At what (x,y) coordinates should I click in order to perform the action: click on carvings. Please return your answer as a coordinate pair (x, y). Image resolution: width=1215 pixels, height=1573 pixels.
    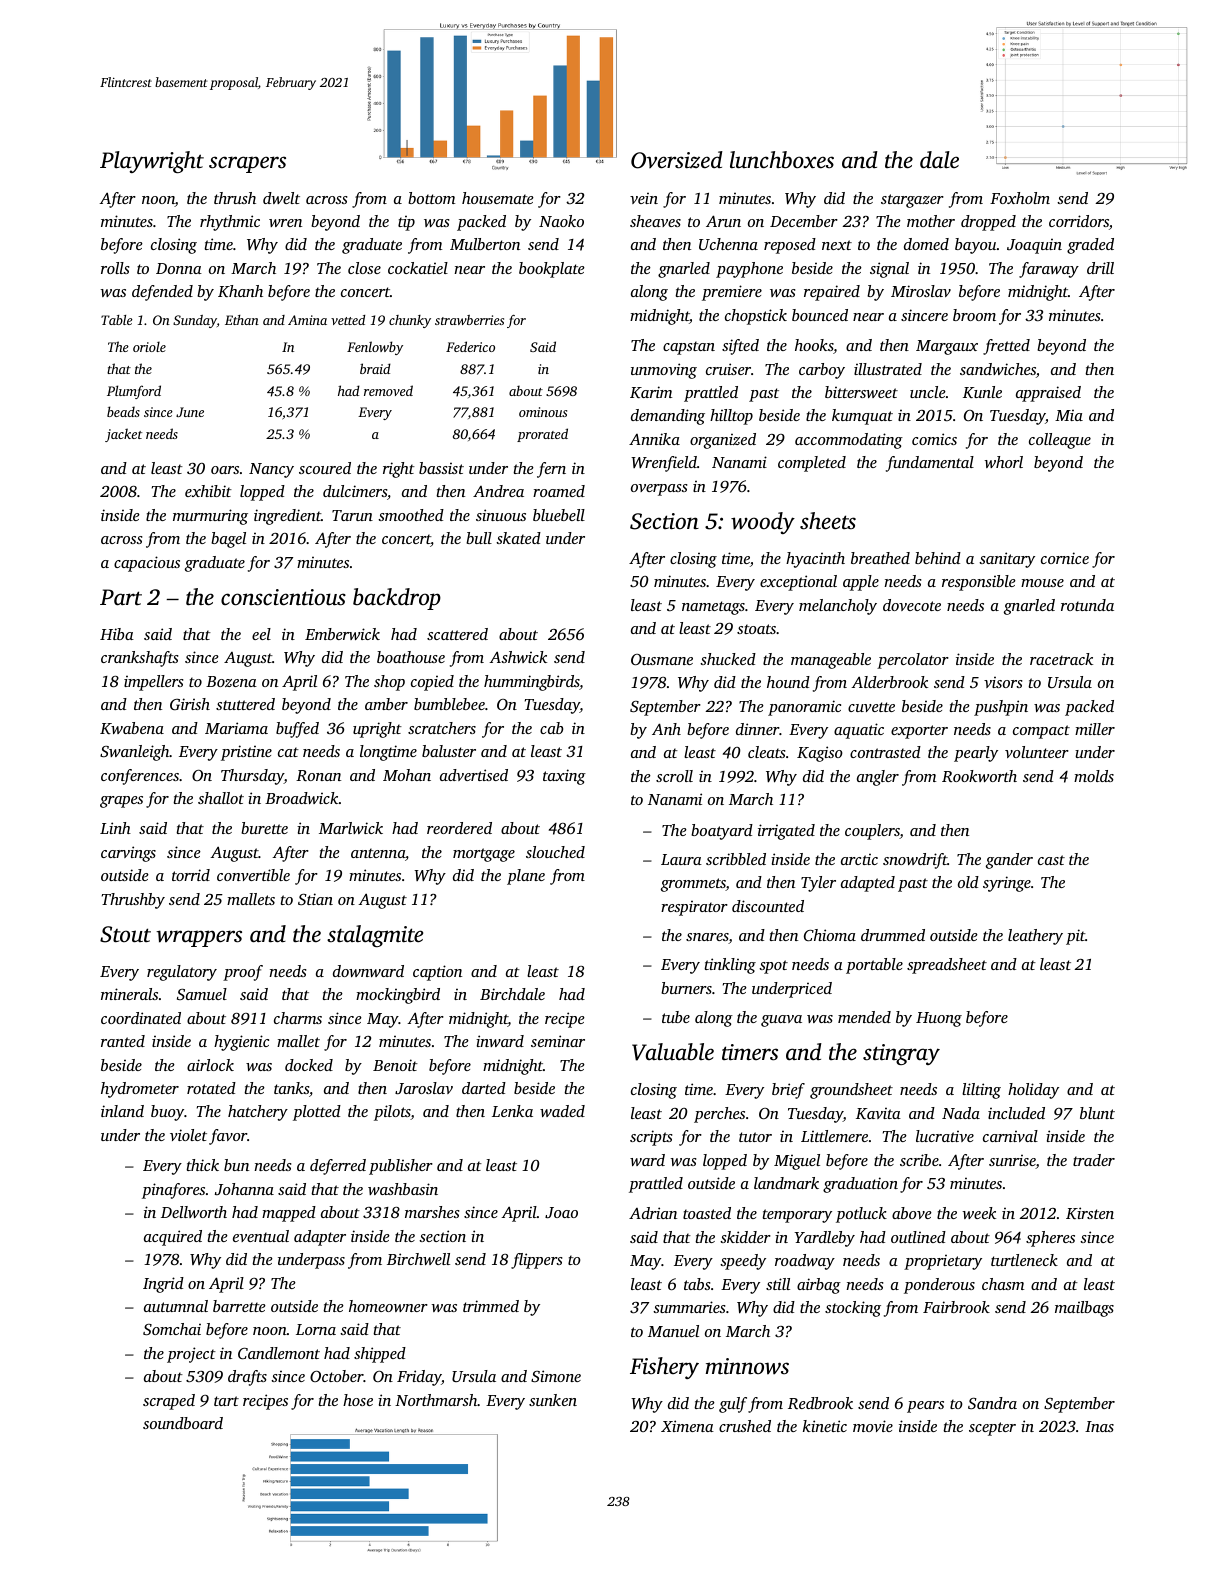
    Looking at the image, I should click on (128, 854).
